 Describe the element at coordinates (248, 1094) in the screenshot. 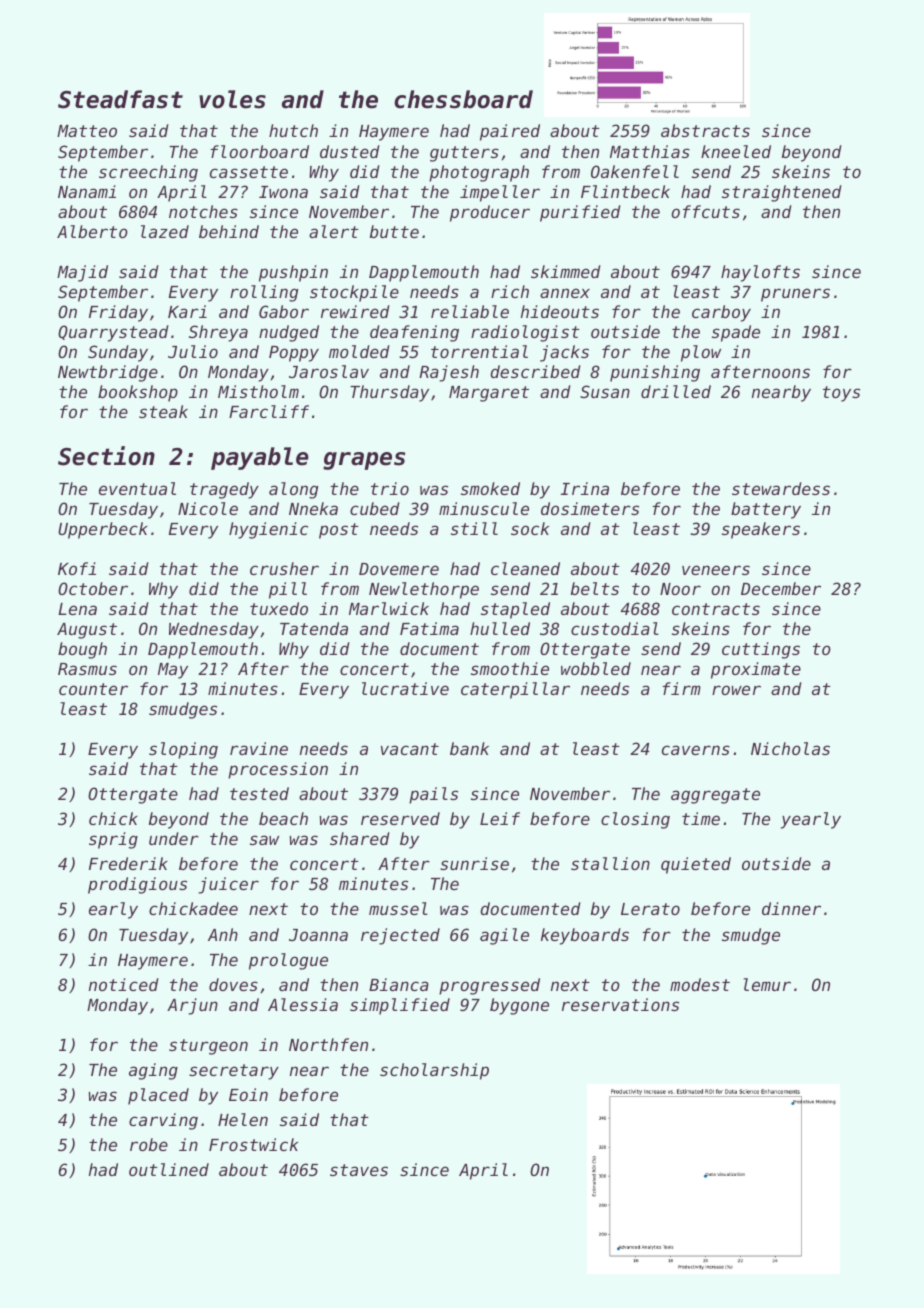

I see `Eoin` at that location.
